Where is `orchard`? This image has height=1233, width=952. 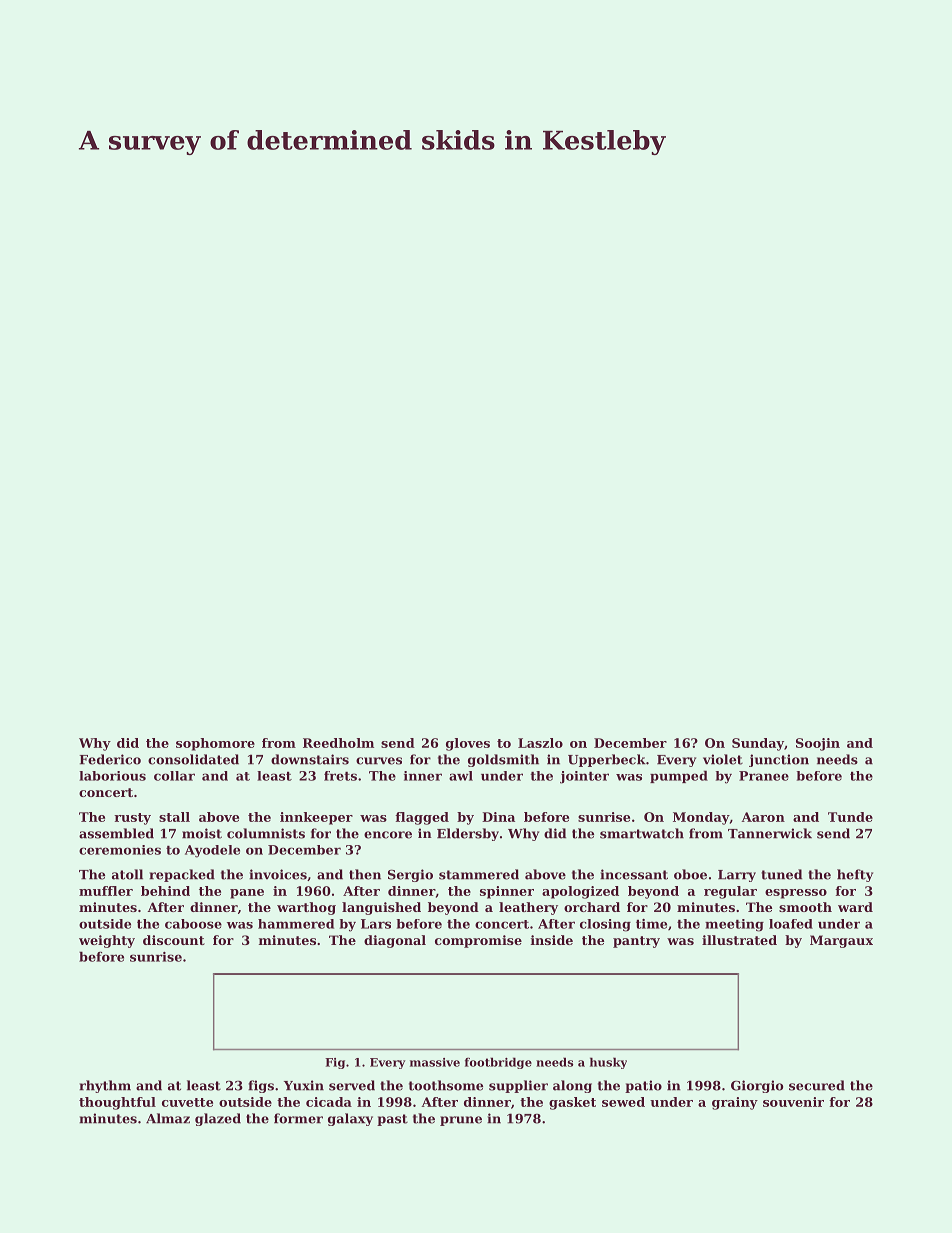
orchard is located at coordinates (592, 907).
